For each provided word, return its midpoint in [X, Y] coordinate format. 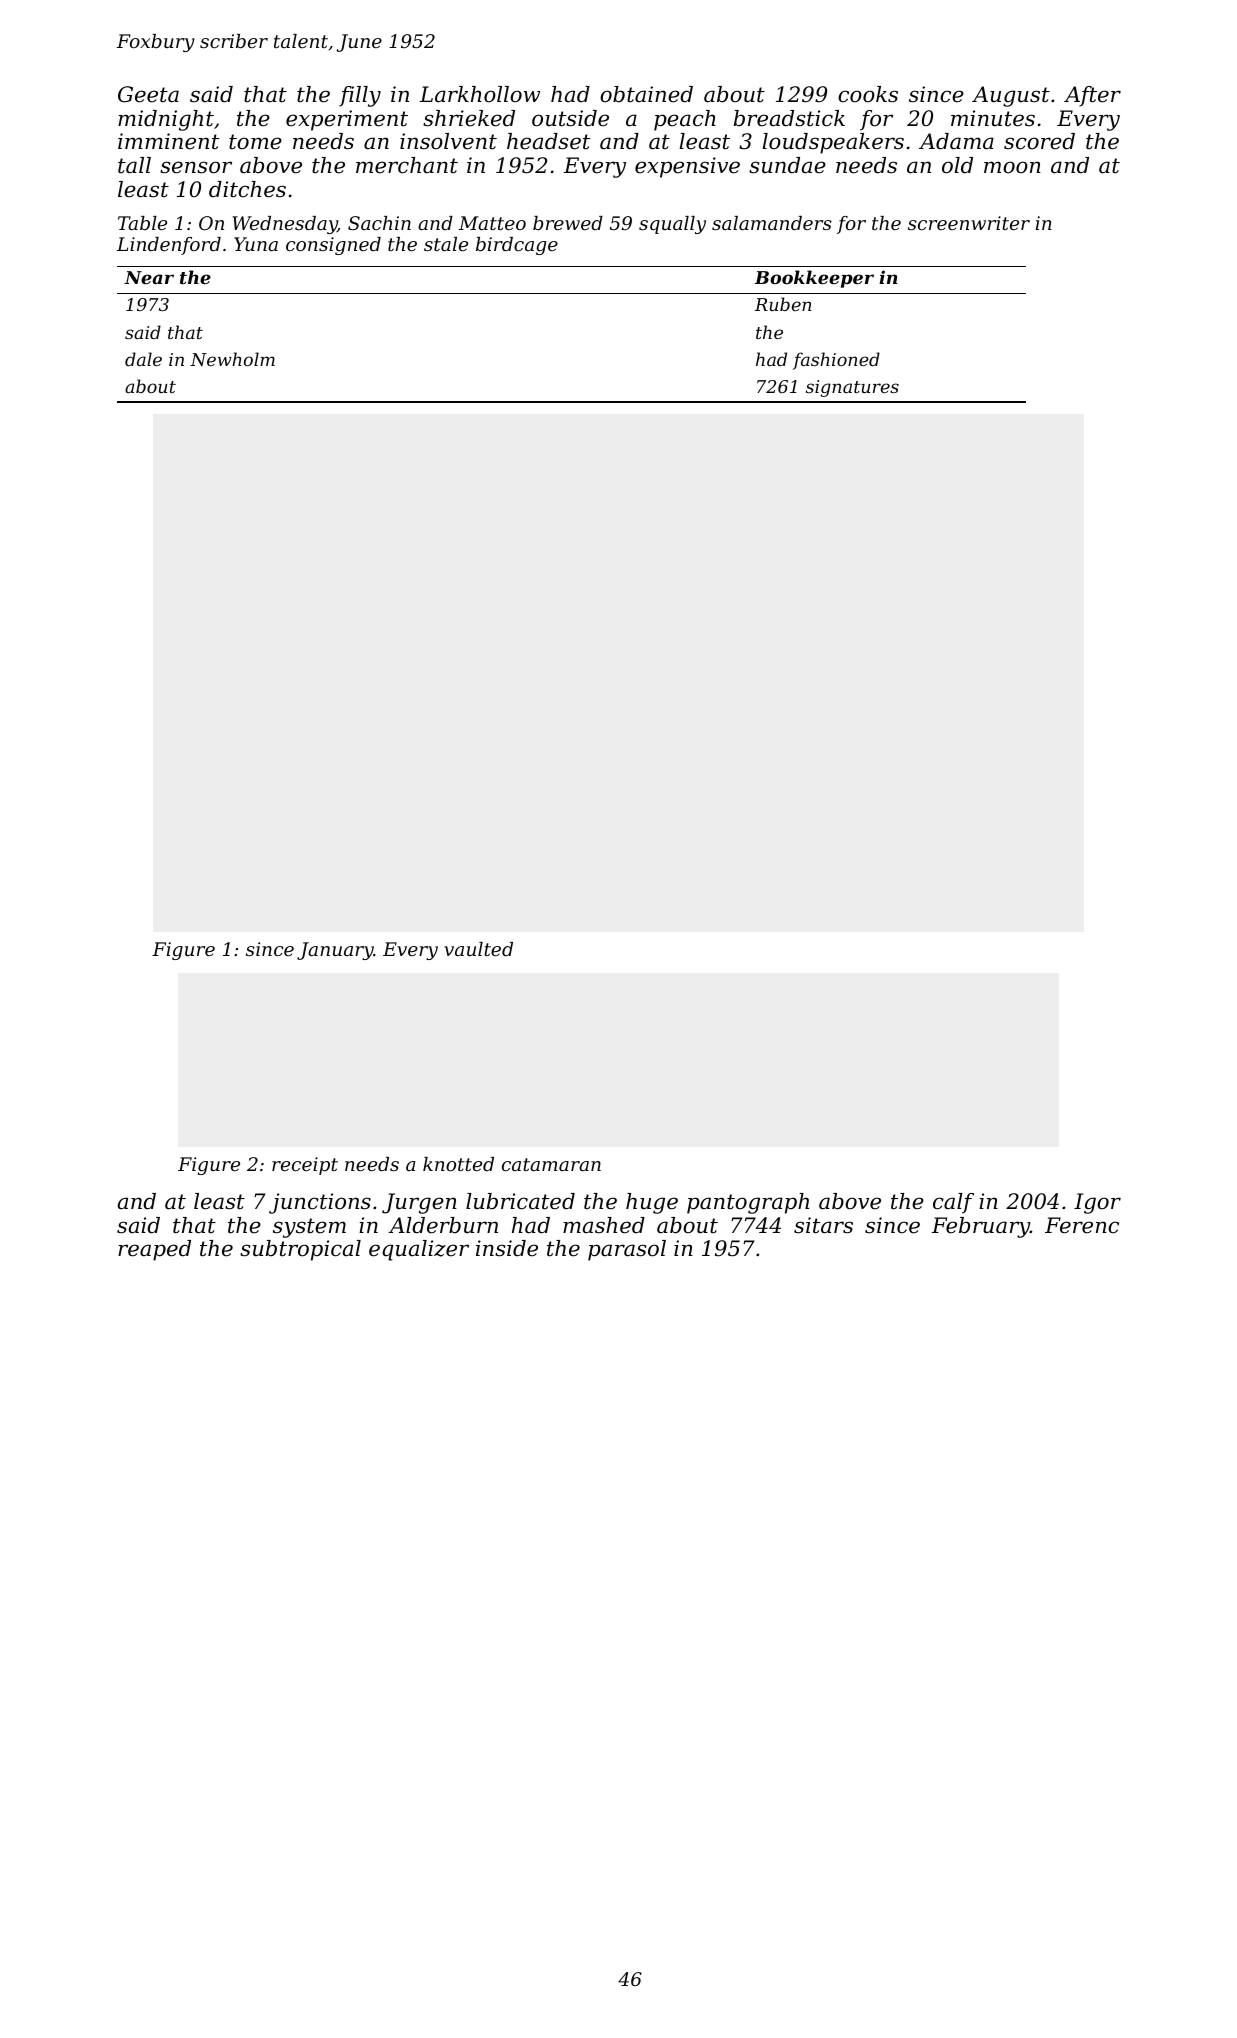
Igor [1097, 1203]
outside [570, 118]
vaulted [478, 949]
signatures [852, 388]
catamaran [551, 1164]
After [1092, 96]
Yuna [256, 244]
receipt [305, 1166]
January [335, 951]
